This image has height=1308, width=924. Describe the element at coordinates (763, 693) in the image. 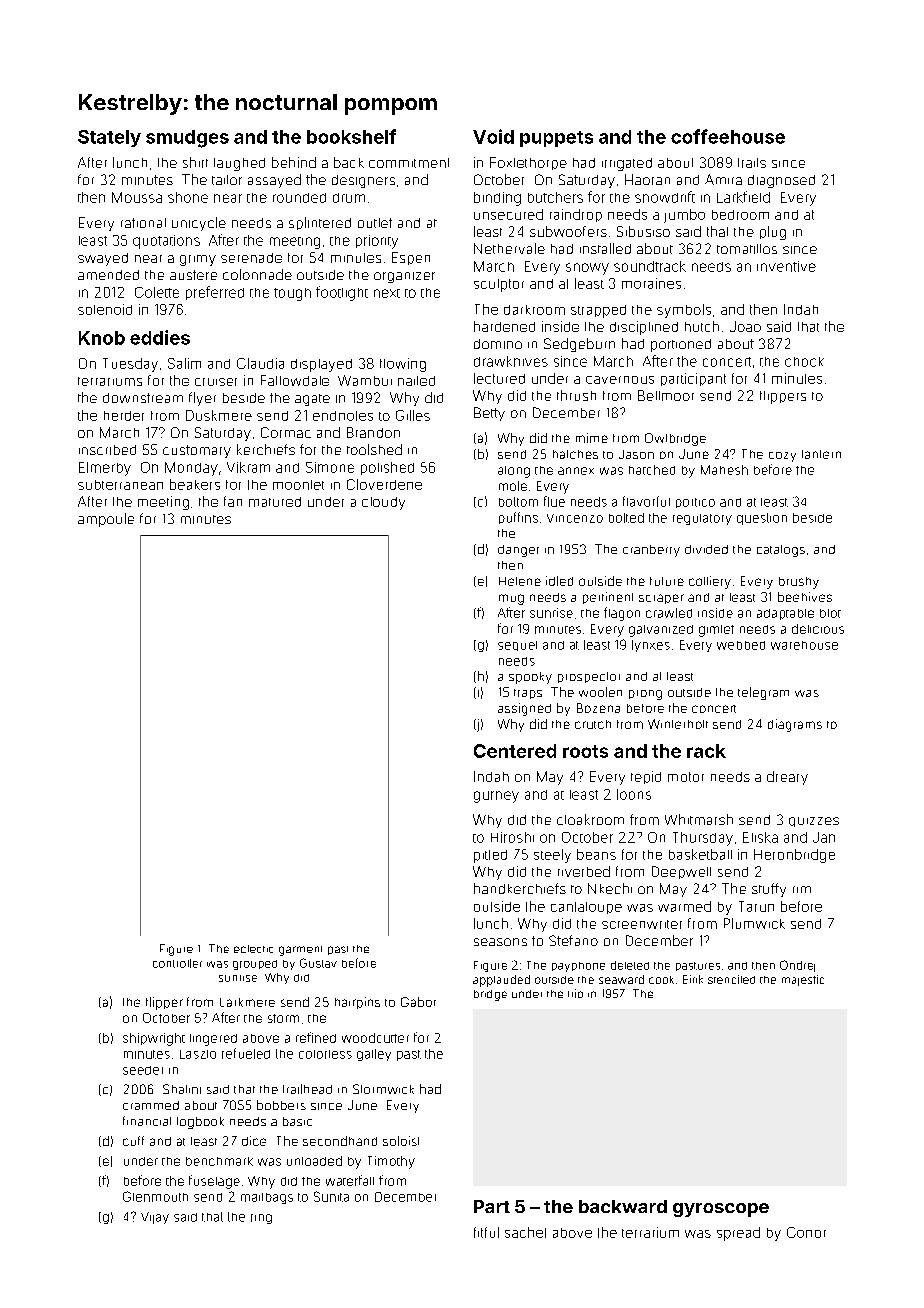

I see `telegram` at that location.
